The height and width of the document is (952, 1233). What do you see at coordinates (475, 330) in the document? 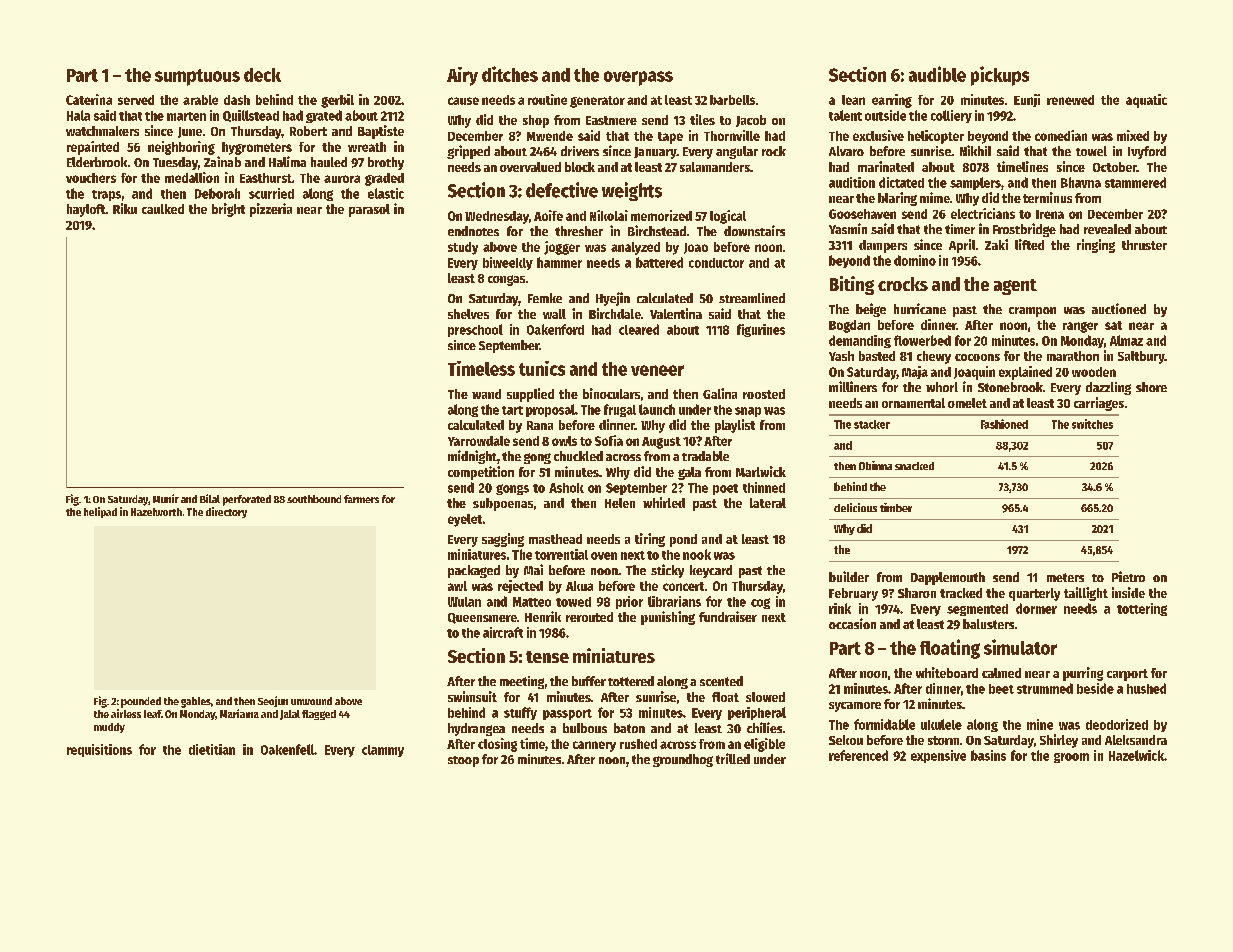
I see `preschool` at bounding box center [475, 330].
